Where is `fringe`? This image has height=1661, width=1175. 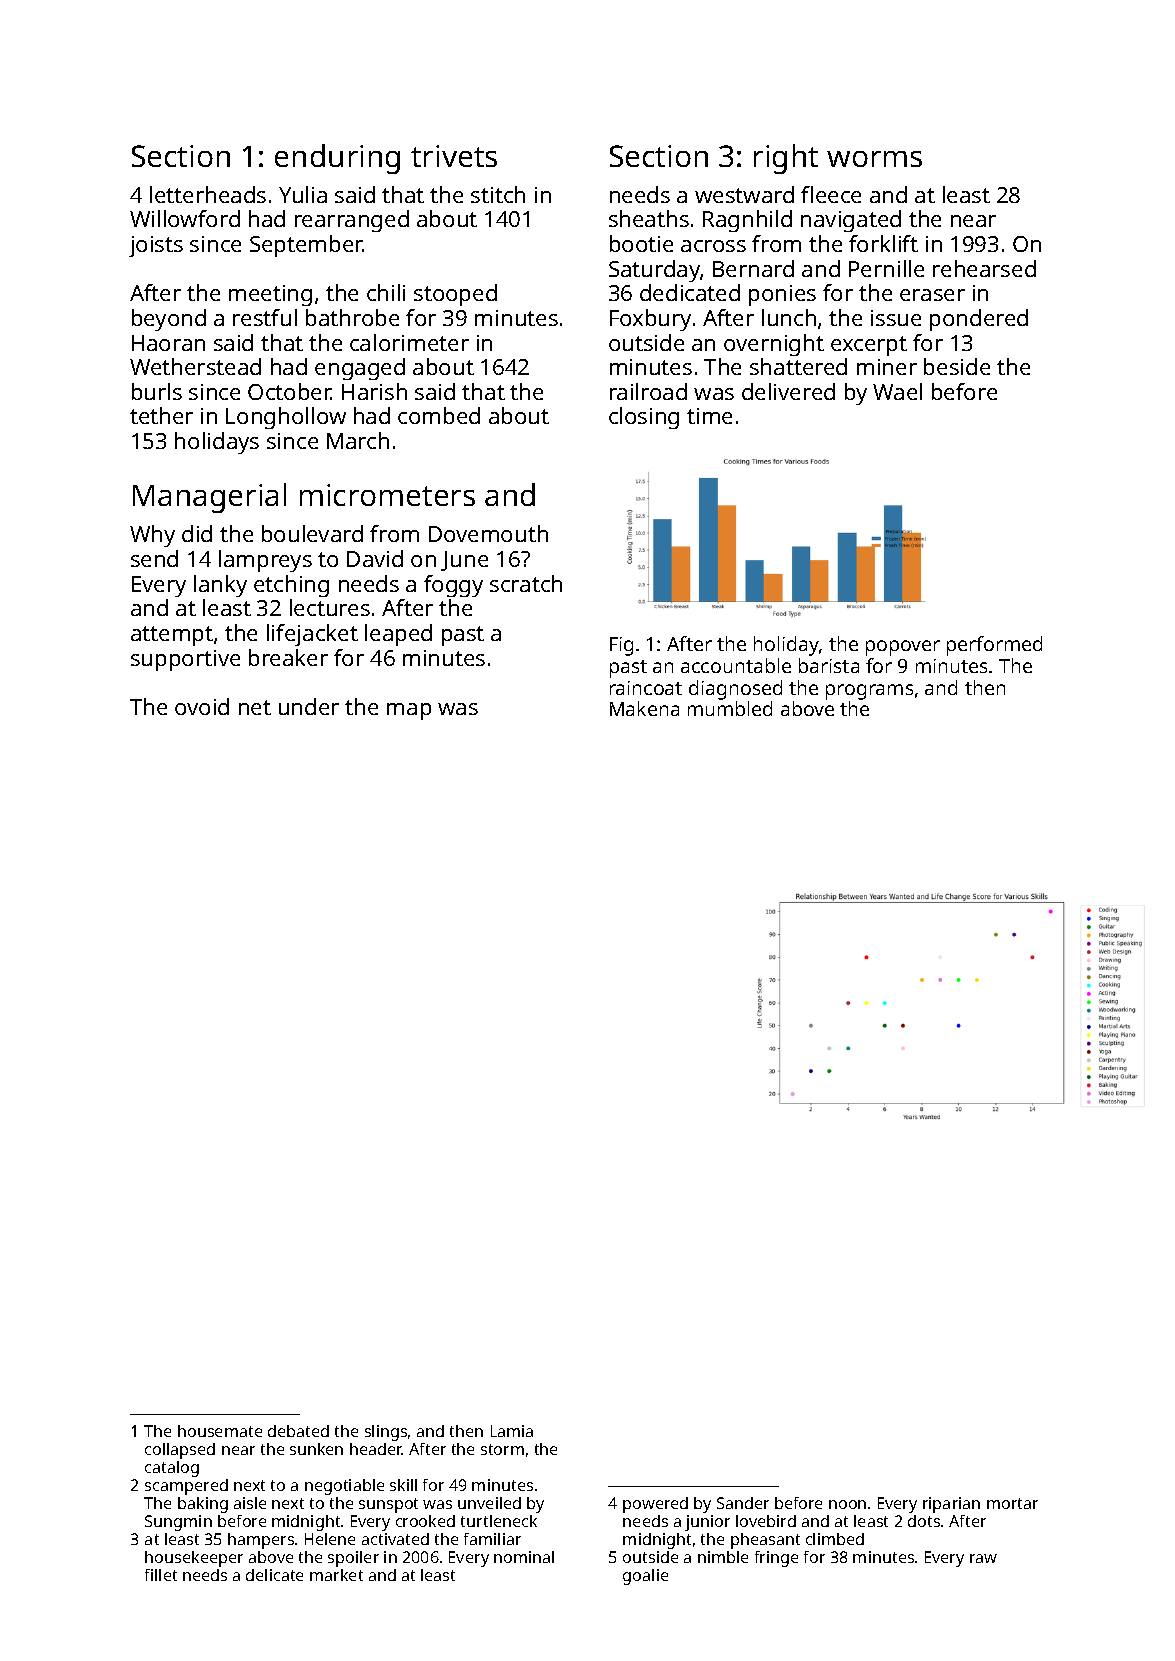 fringe is located at coordinates (776, 1559).
